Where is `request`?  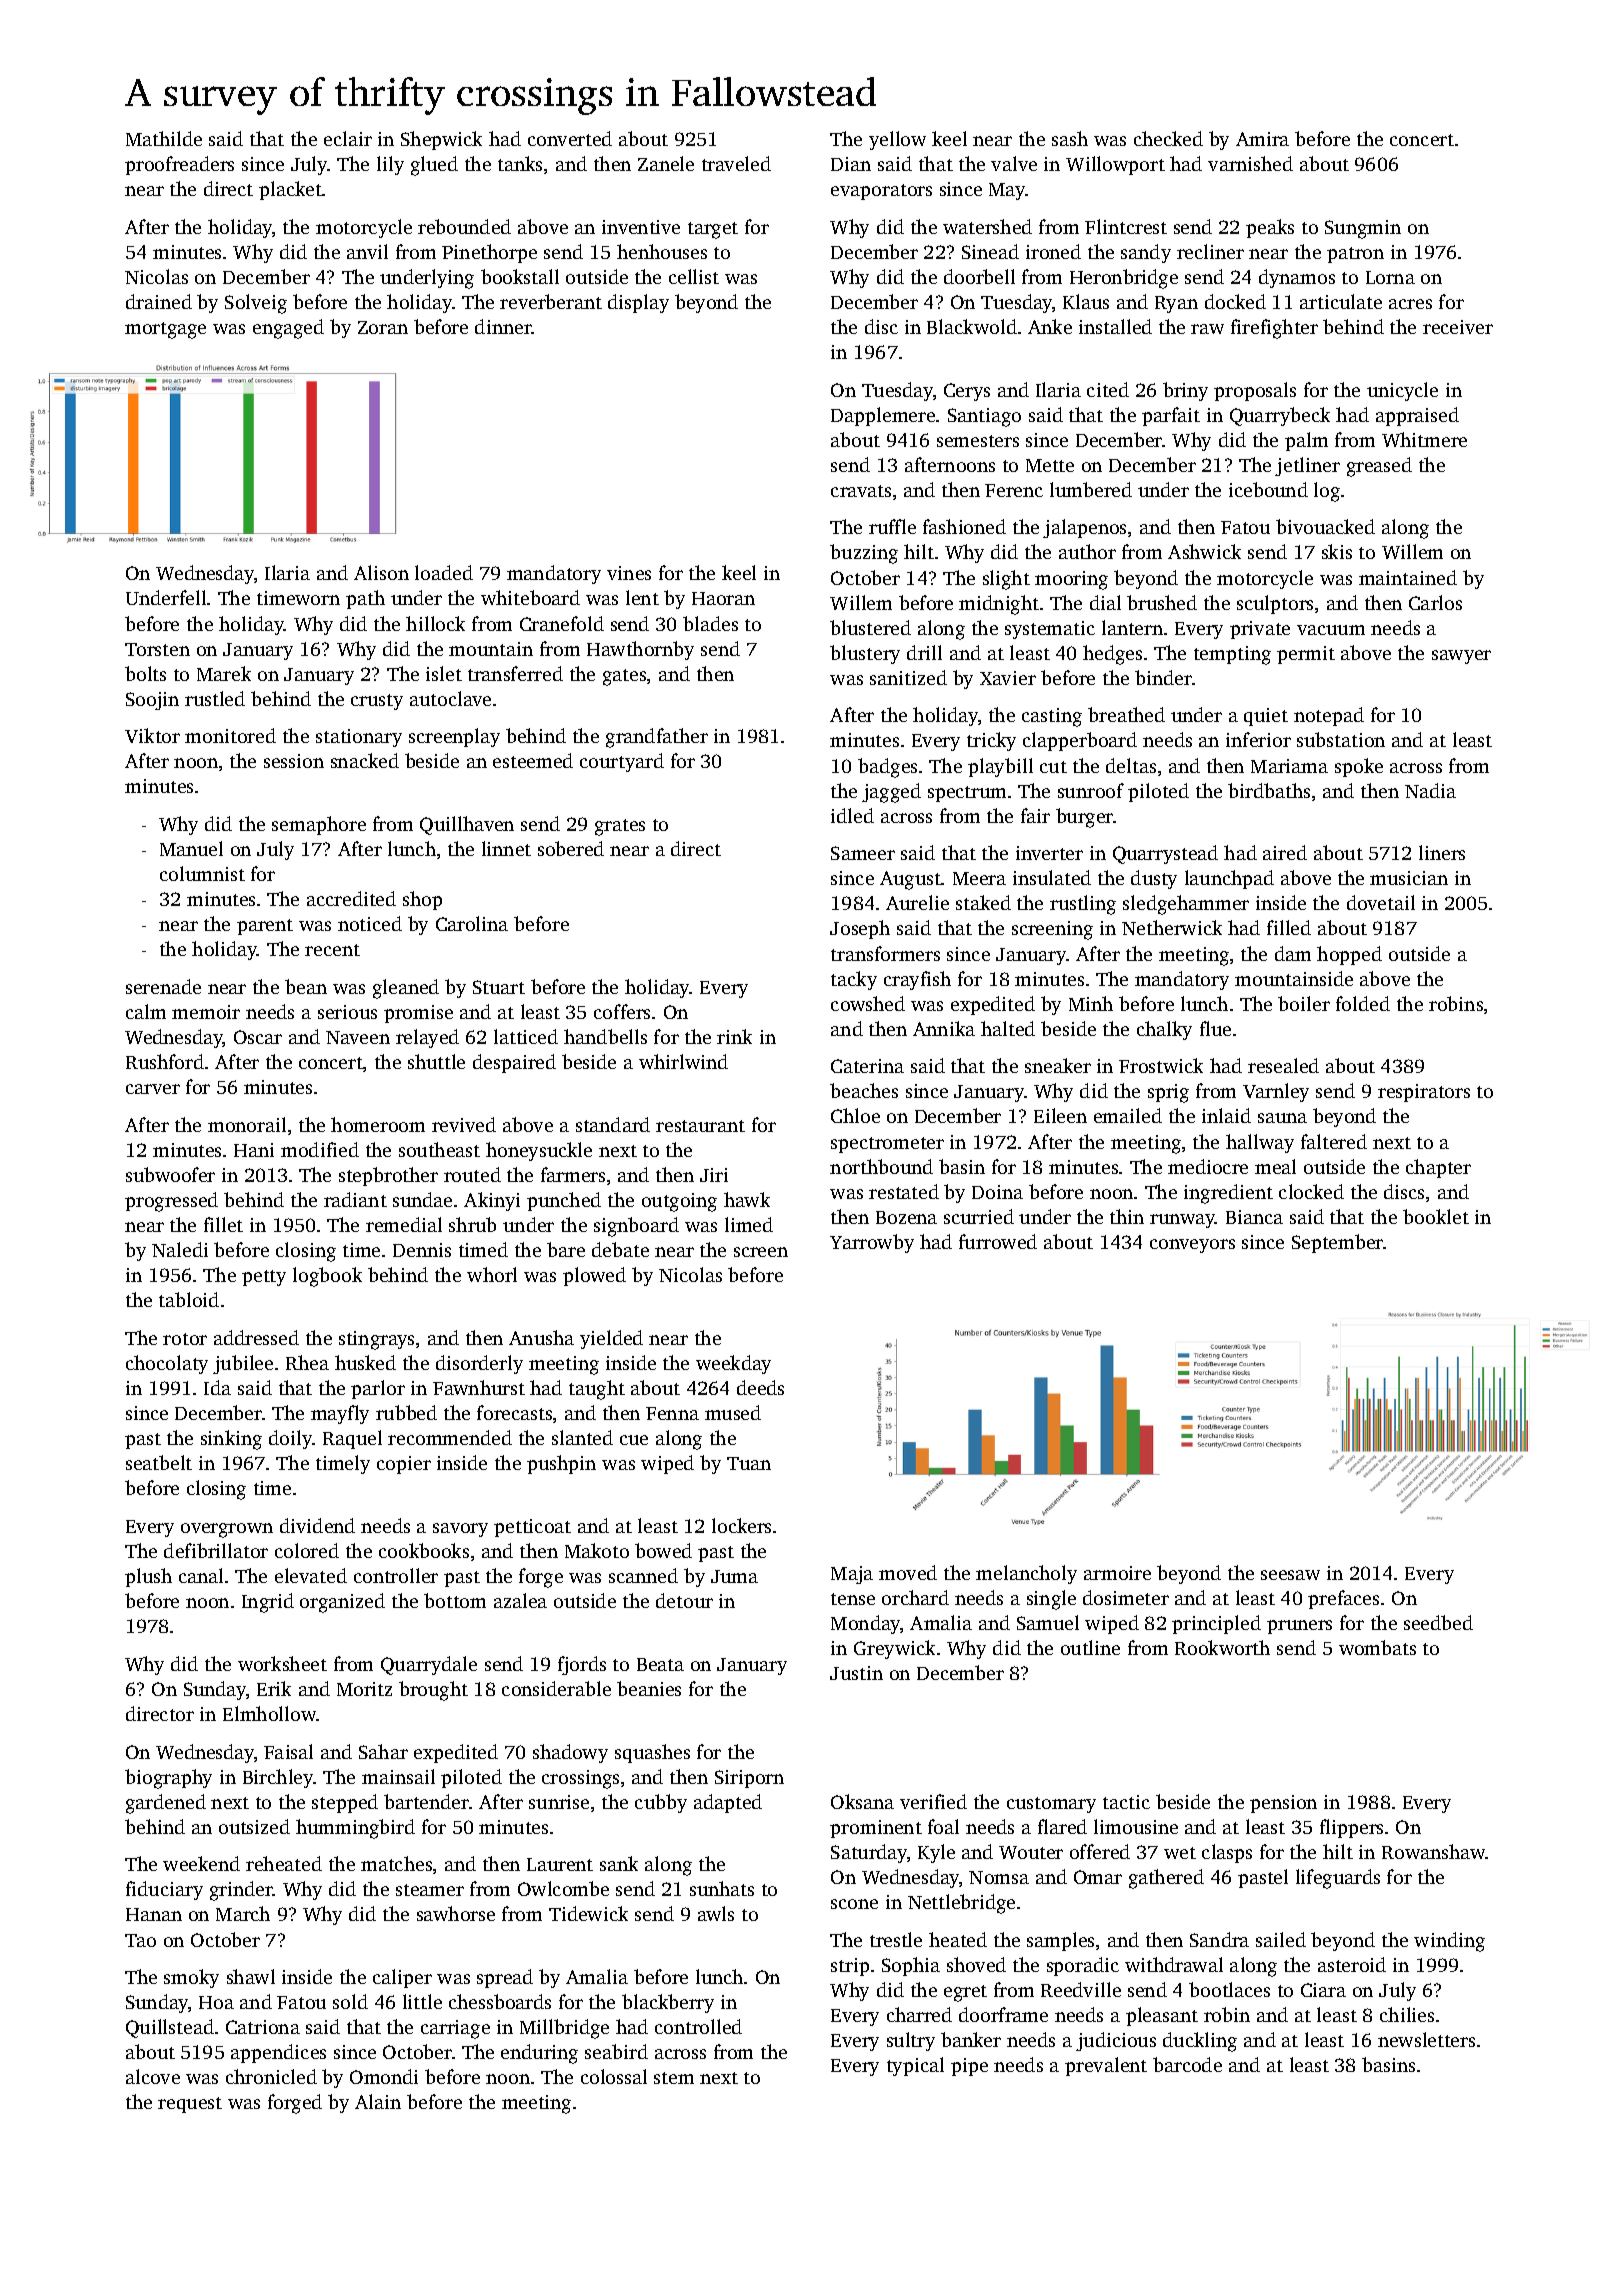 request is located at coordinates (190, 2105).
